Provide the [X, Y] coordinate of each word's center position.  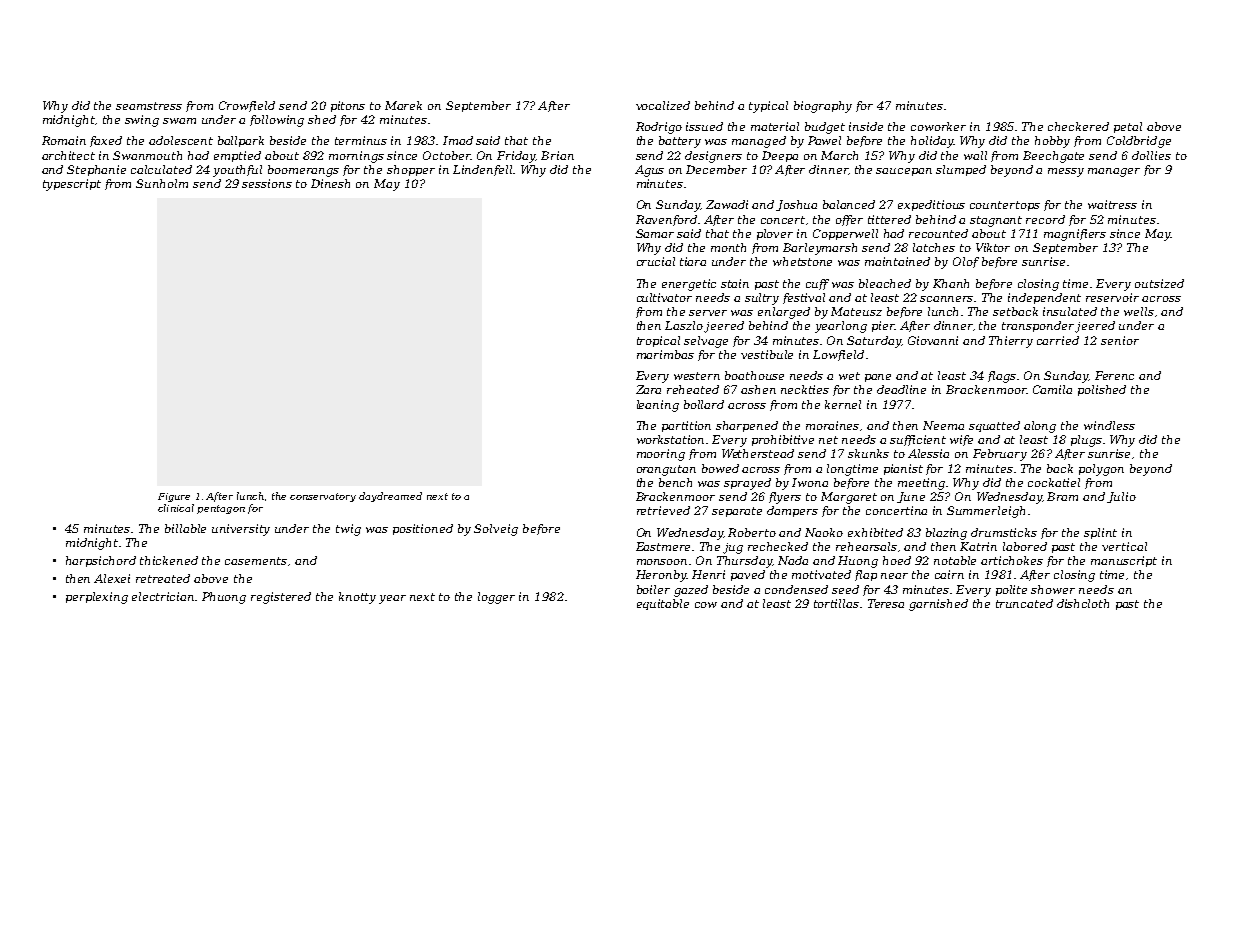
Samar [655, 233]
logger [496, 598]
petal [1128, 127]
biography [823, 107]
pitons [348, 106]
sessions [267, 183]
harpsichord [101, 561]
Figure [174, 497]
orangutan [666, 470]
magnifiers [1075, 235]
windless [1109, 425]
